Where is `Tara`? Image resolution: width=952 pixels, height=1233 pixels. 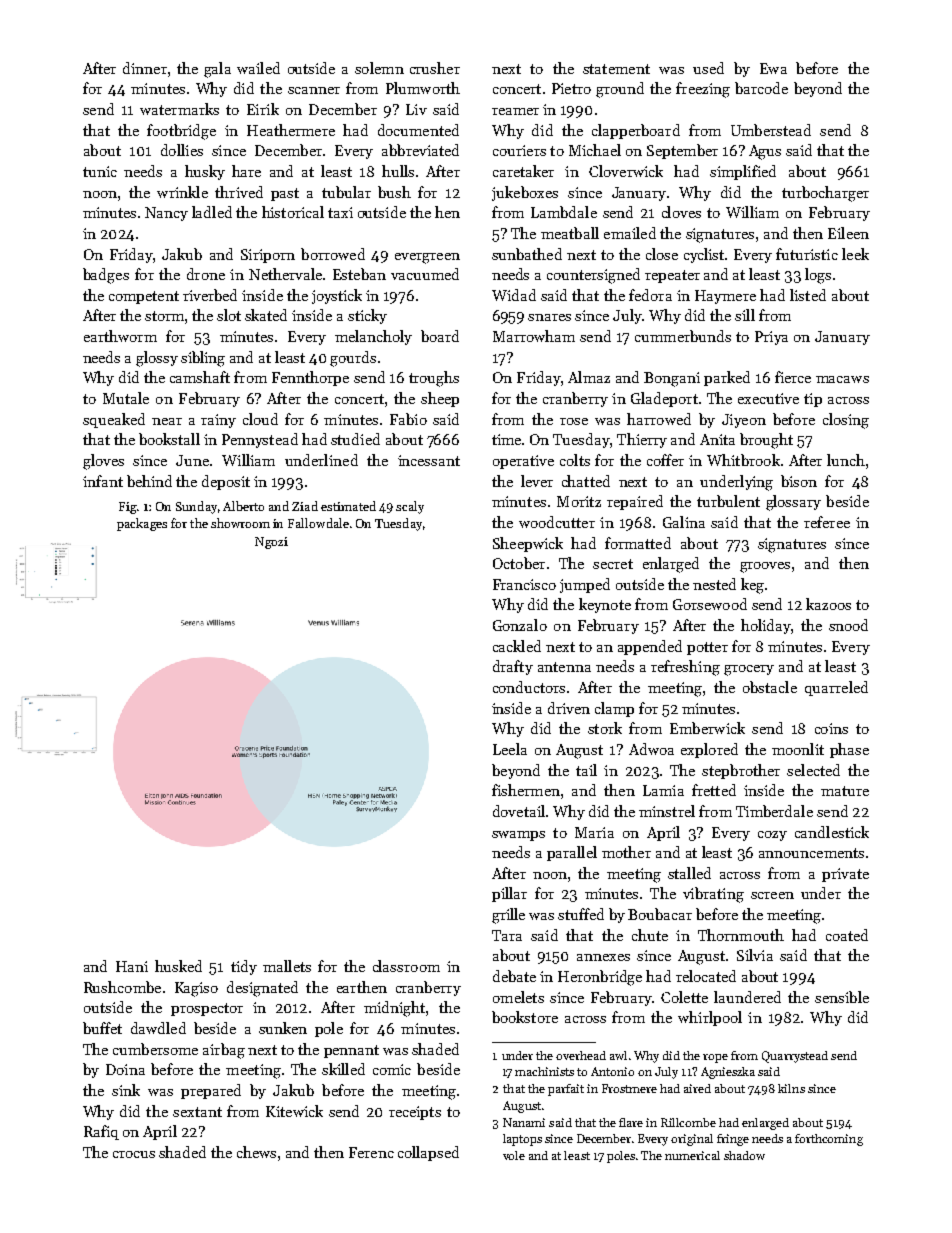
Tara is located at coordinates (507, 935).
